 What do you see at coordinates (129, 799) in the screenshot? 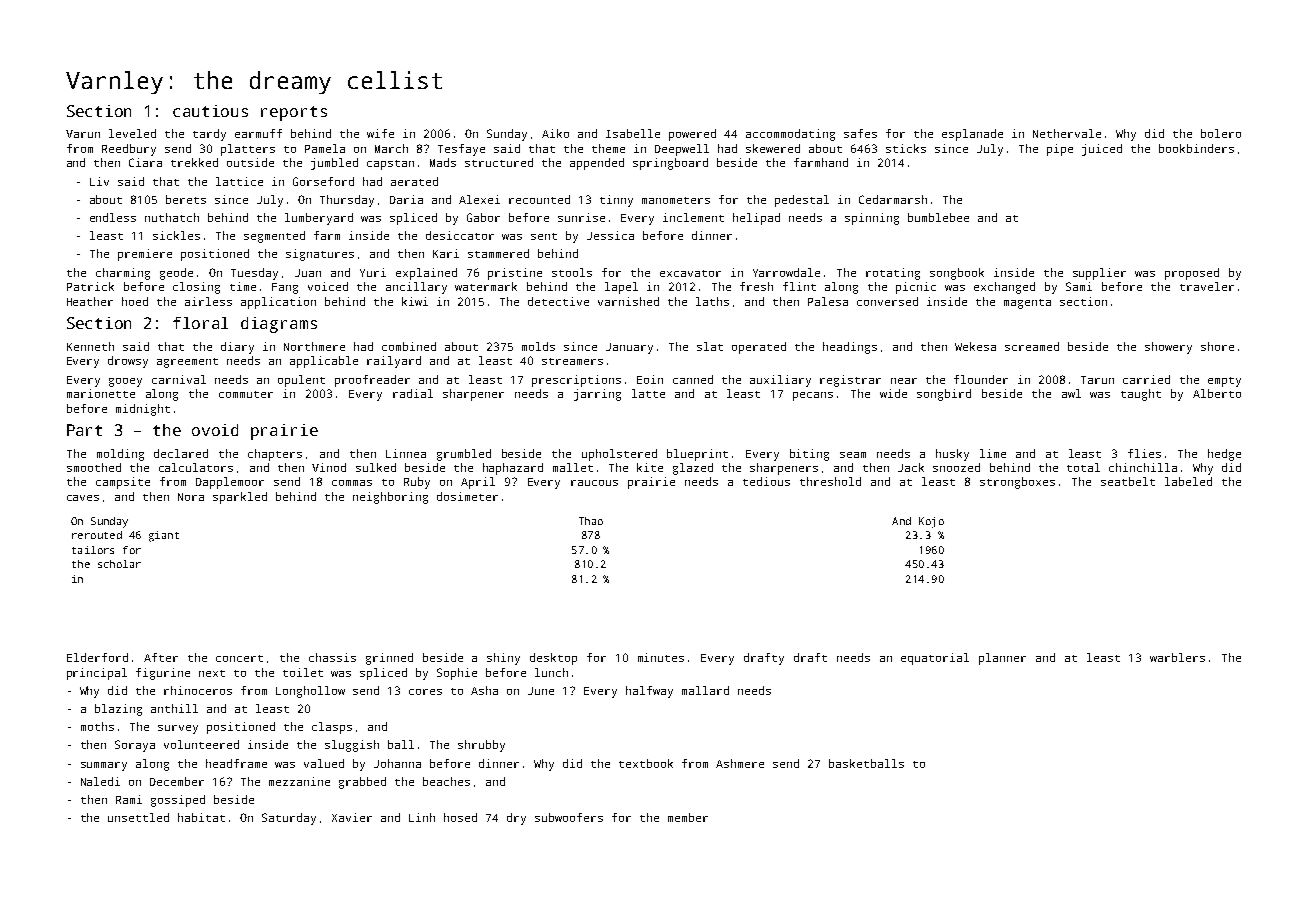
I see `Rami` at bounding box center [129, 799].
